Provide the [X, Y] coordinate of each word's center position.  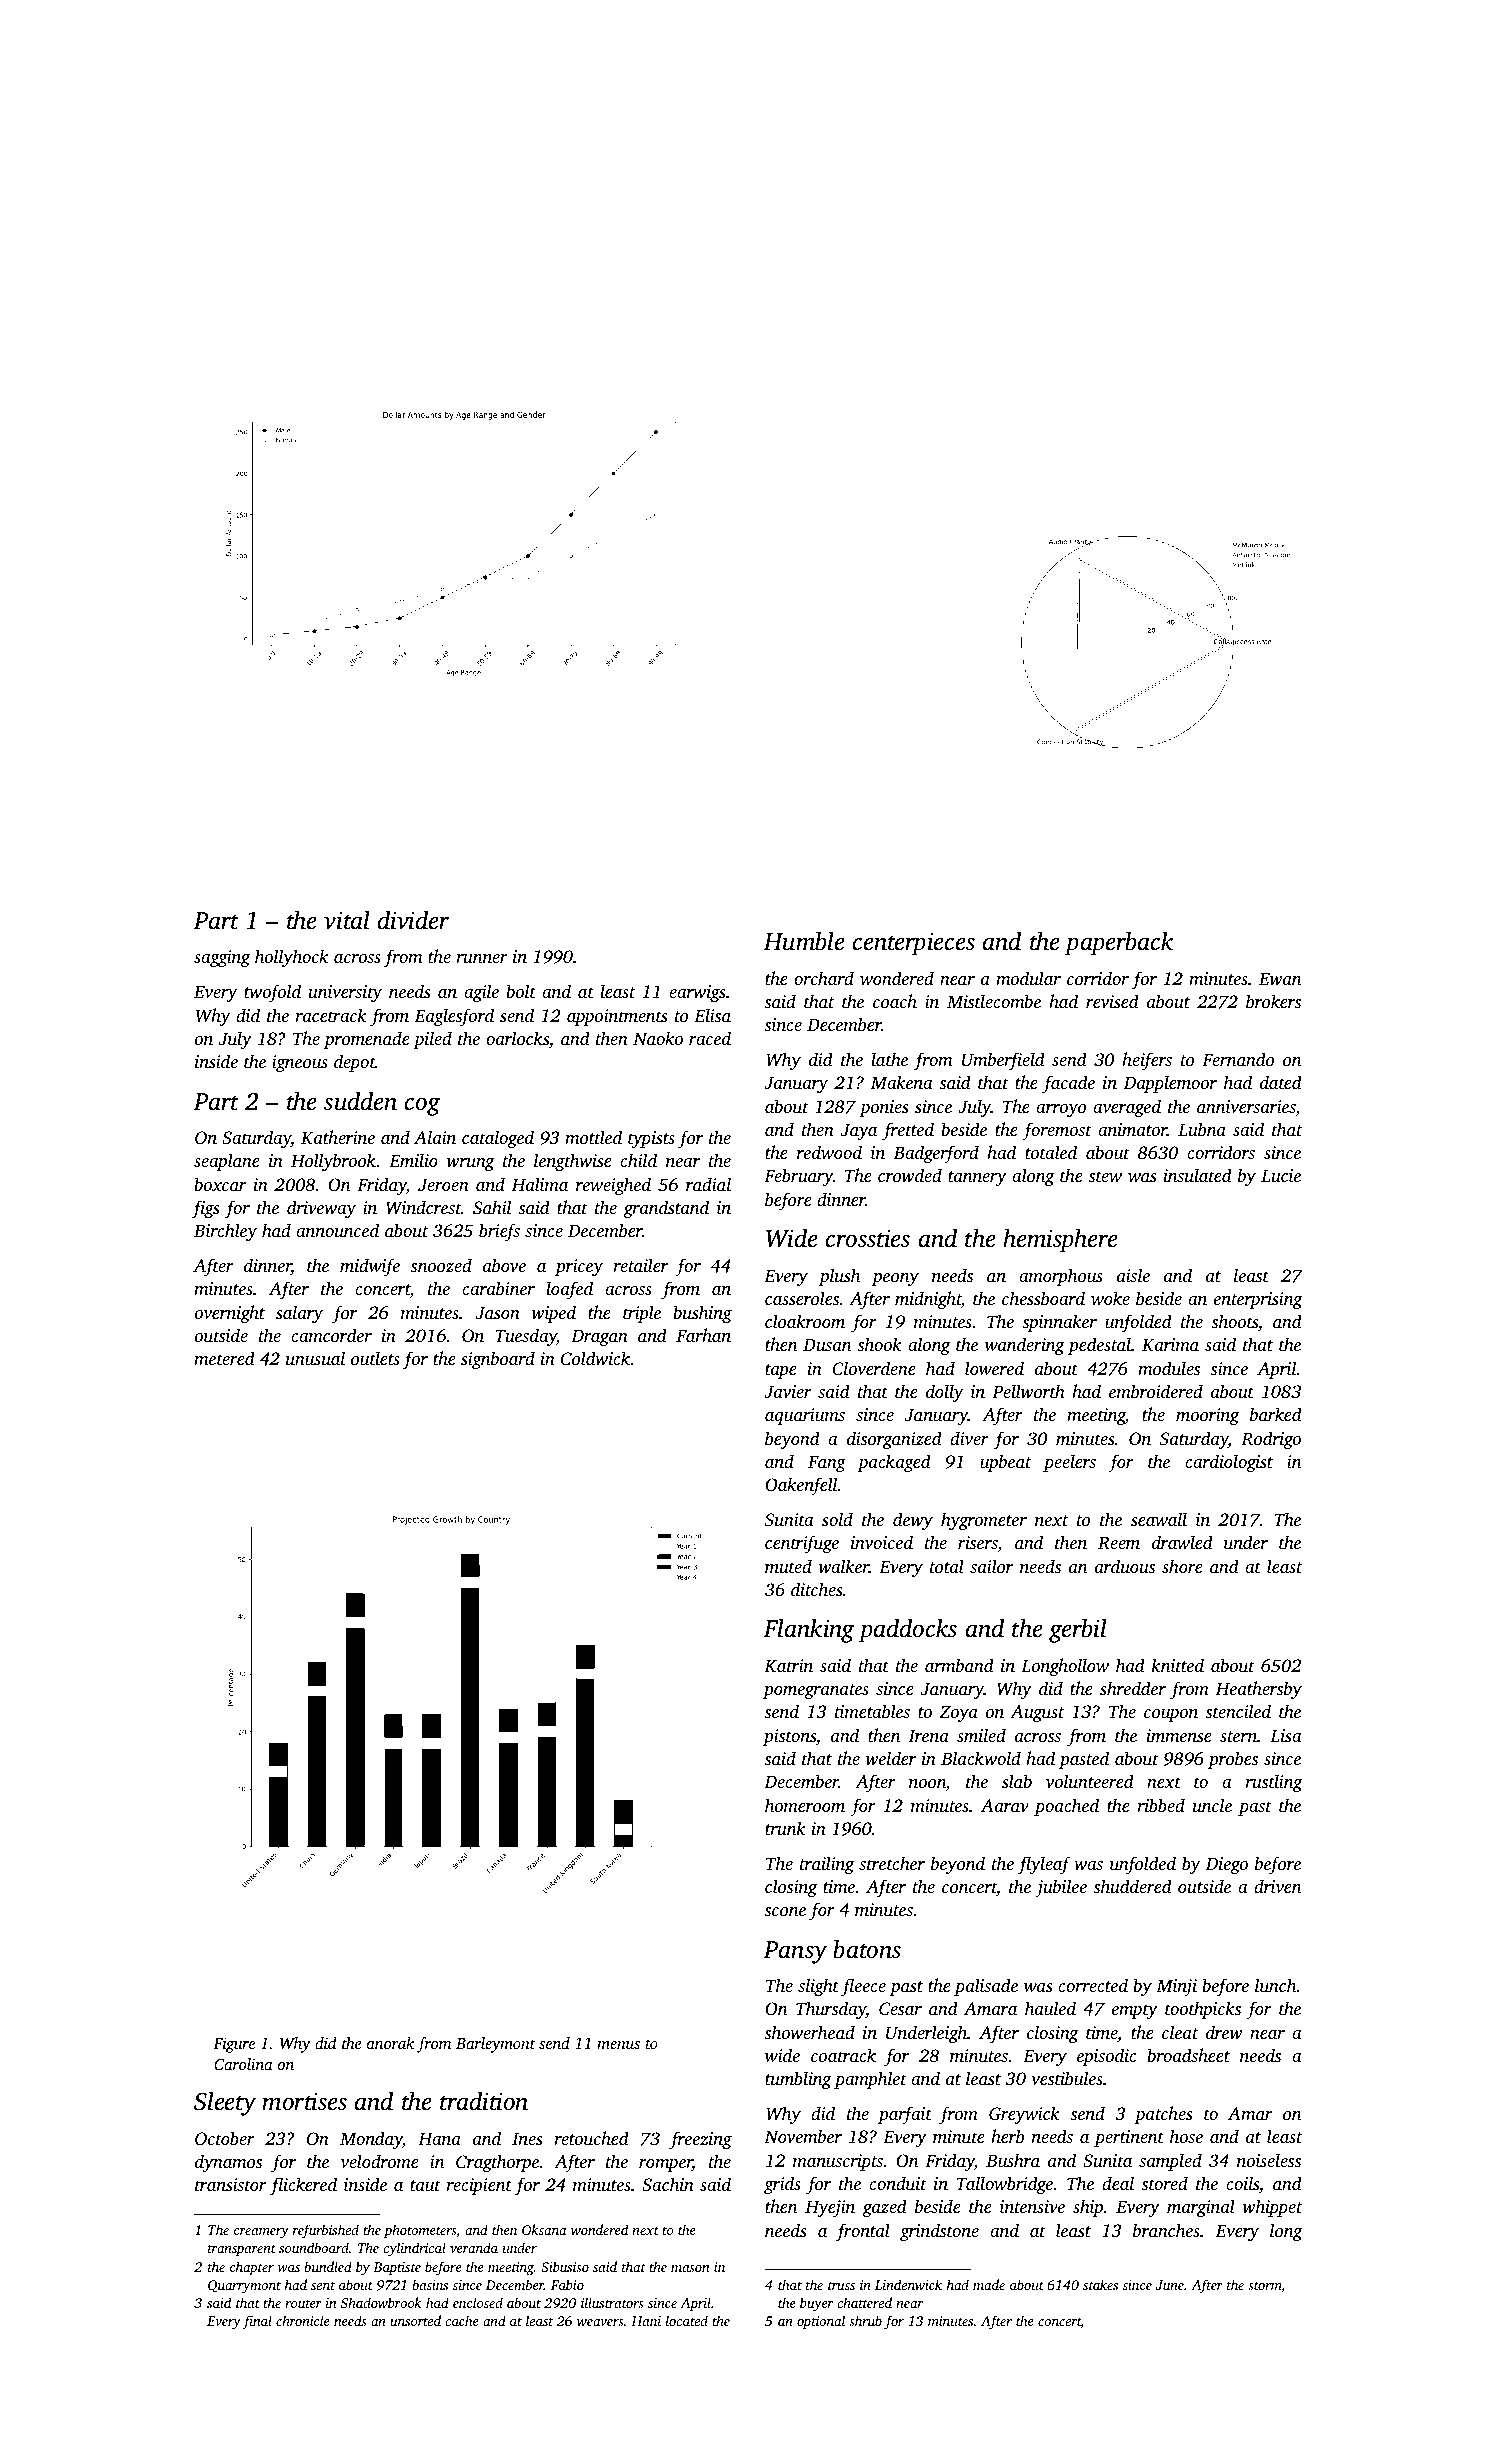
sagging [222, 958]
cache [462, 2320]
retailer [640, 1265]
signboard [498, 1360]
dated [1281, 1082]
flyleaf [1044, 1865]
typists [651, 1139]
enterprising [1258, 1300]
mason [690, 2268]
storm [1264, 2285]
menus [618, 2045]
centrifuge [802, 1544]
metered [224, 1358]
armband [959, 1665]
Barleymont [496, 2045]
